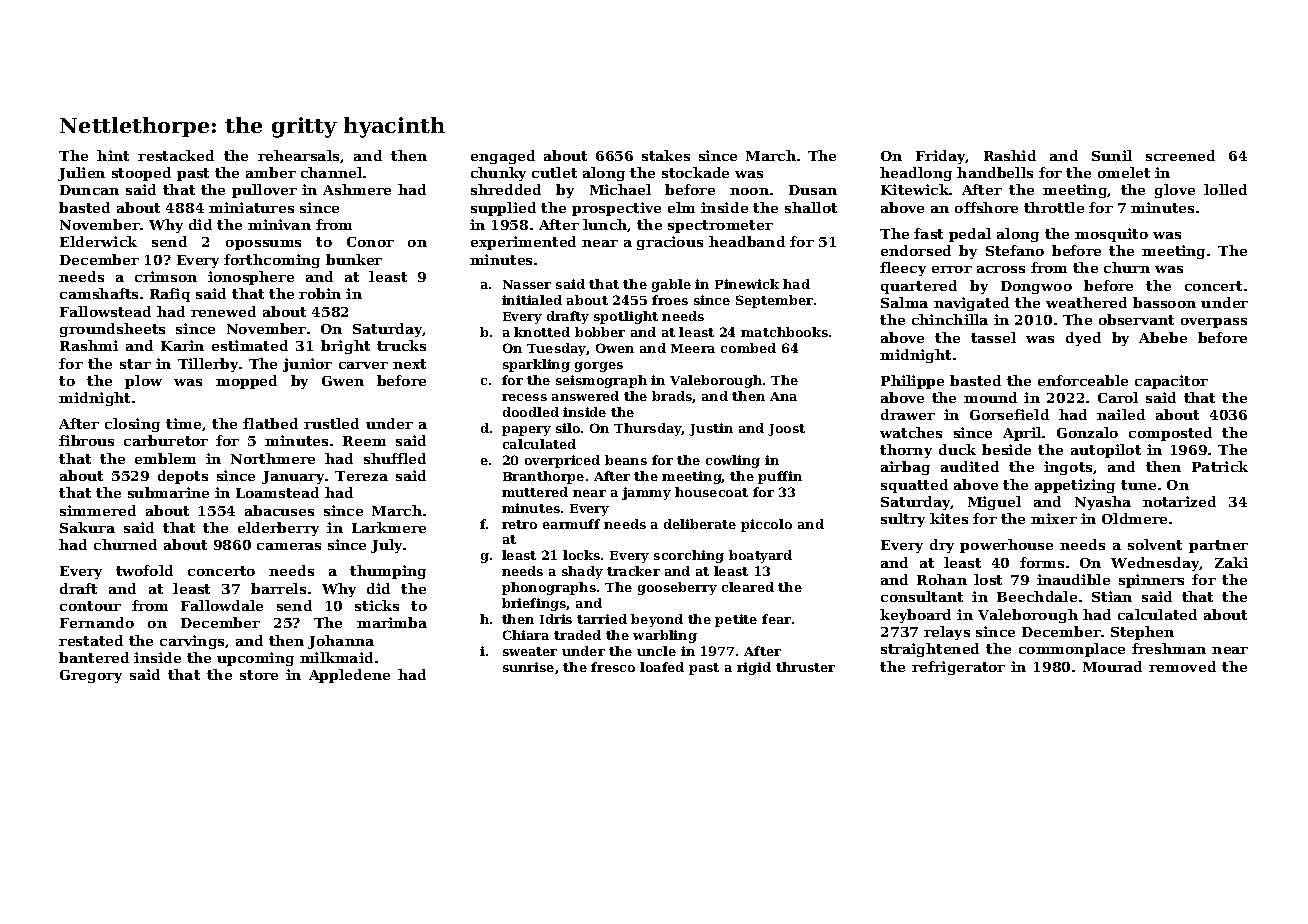 The image size is (1308, 924). Describe the element at coordinates (113, 155) in the screenshot. I see `hint` at that location.
